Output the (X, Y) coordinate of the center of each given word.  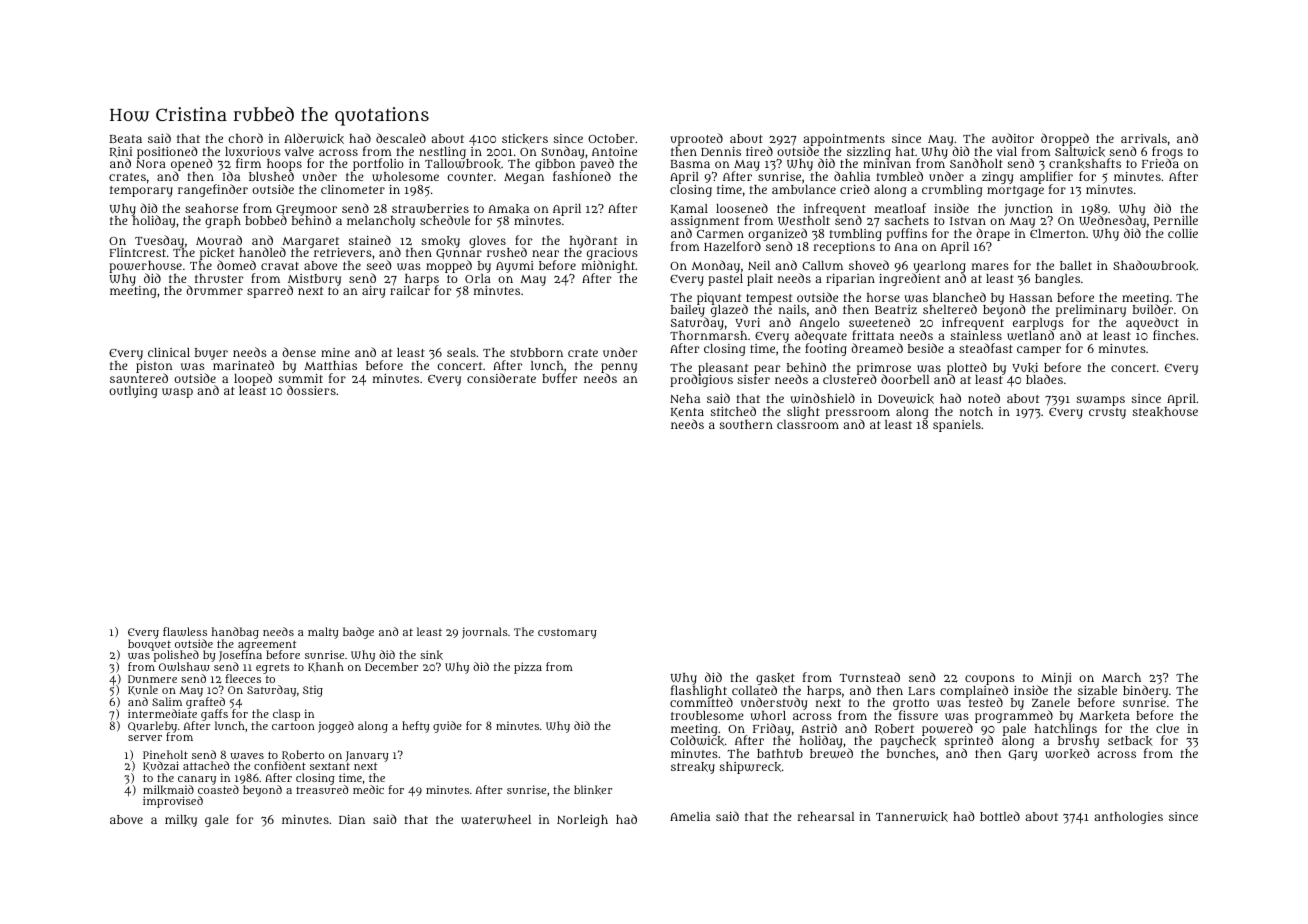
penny (619, 368)
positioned (167, 152)
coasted (218, 789)
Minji (1056, 679)
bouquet (150, 645)
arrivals (1144, 138)
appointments (844, 140)
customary (567, 634)
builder (1153, 309)
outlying (133, 392)
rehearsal (826, 816)
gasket (775, 679)
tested (986, 702)
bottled (1000, 816)
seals (461, 352)
